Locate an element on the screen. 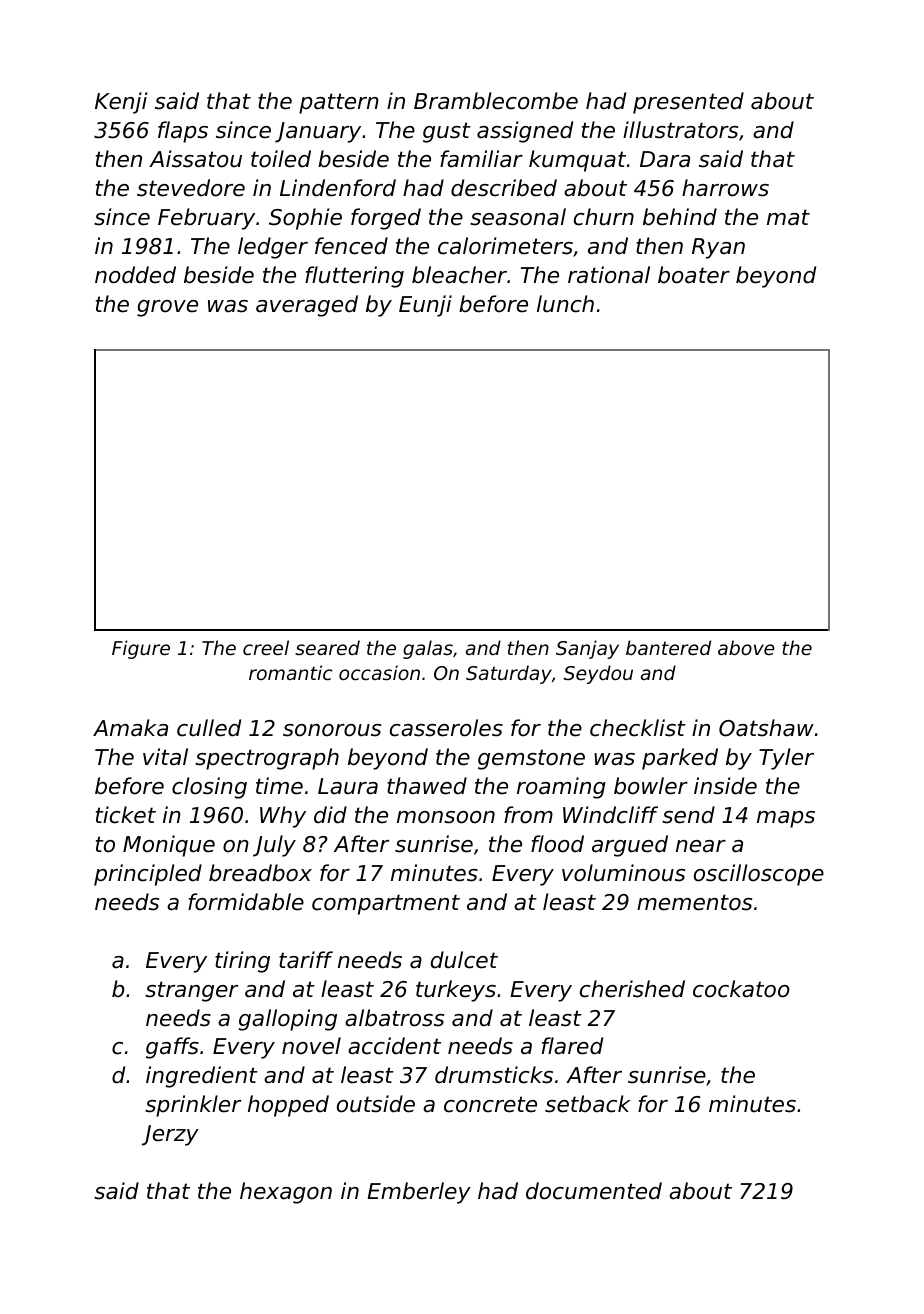 This screenshot has width=924, height=1314. familiar is located at coordinates (481, 159).
